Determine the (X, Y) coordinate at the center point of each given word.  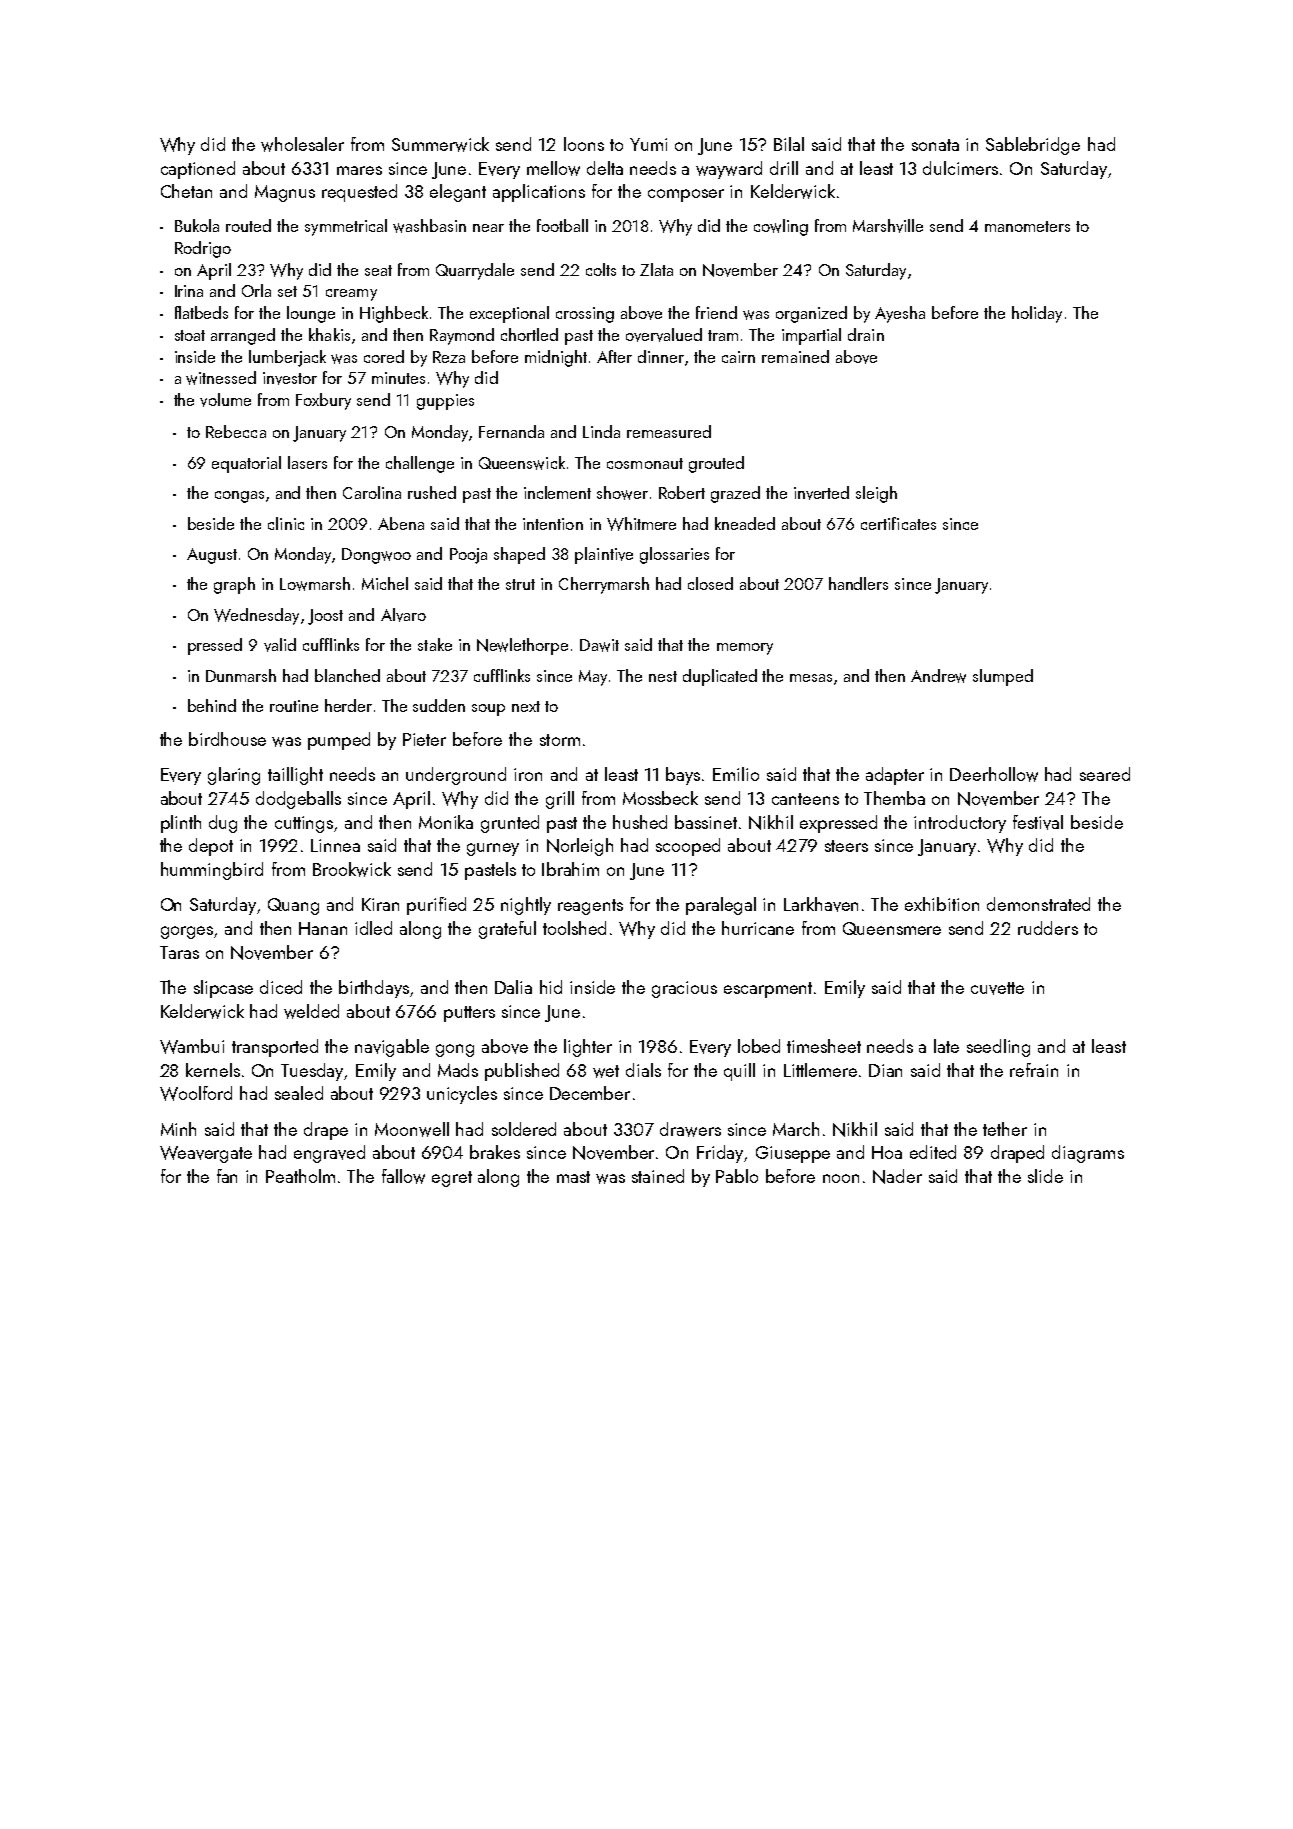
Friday (721, 1154)
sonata (935, 145)
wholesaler (302, 144)
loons (584, 144)
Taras (179, 952)
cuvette (997, 988)
